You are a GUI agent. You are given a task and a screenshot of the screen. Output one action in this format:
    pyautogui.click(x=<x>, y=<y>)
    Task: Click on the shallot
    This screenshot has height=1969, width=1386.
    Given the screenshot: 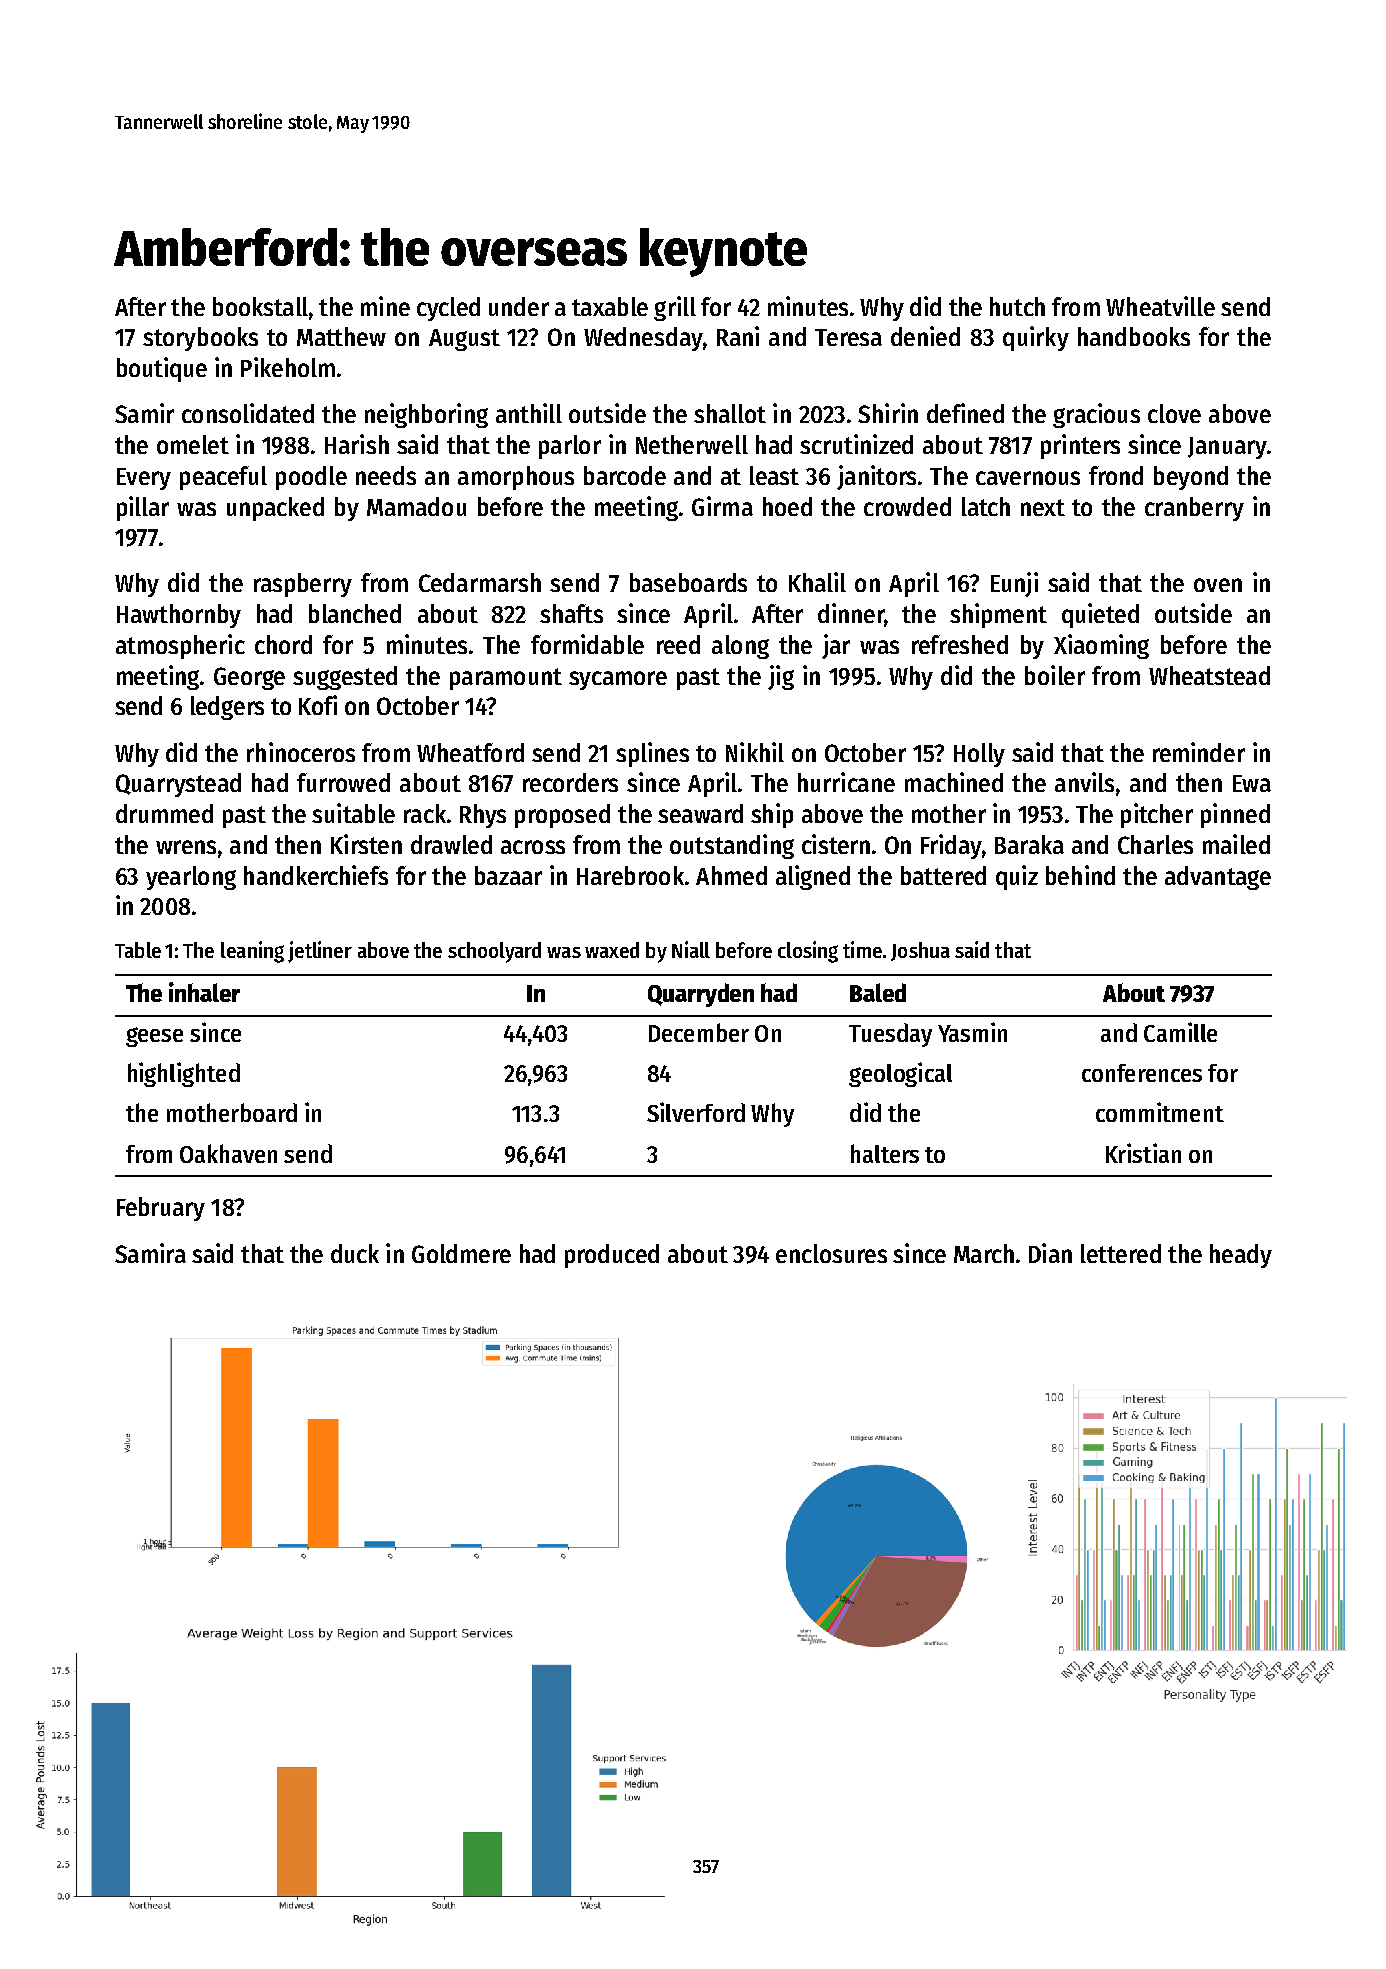 What is the action you would take?
    pyautogui.click(x=730, y=413)
